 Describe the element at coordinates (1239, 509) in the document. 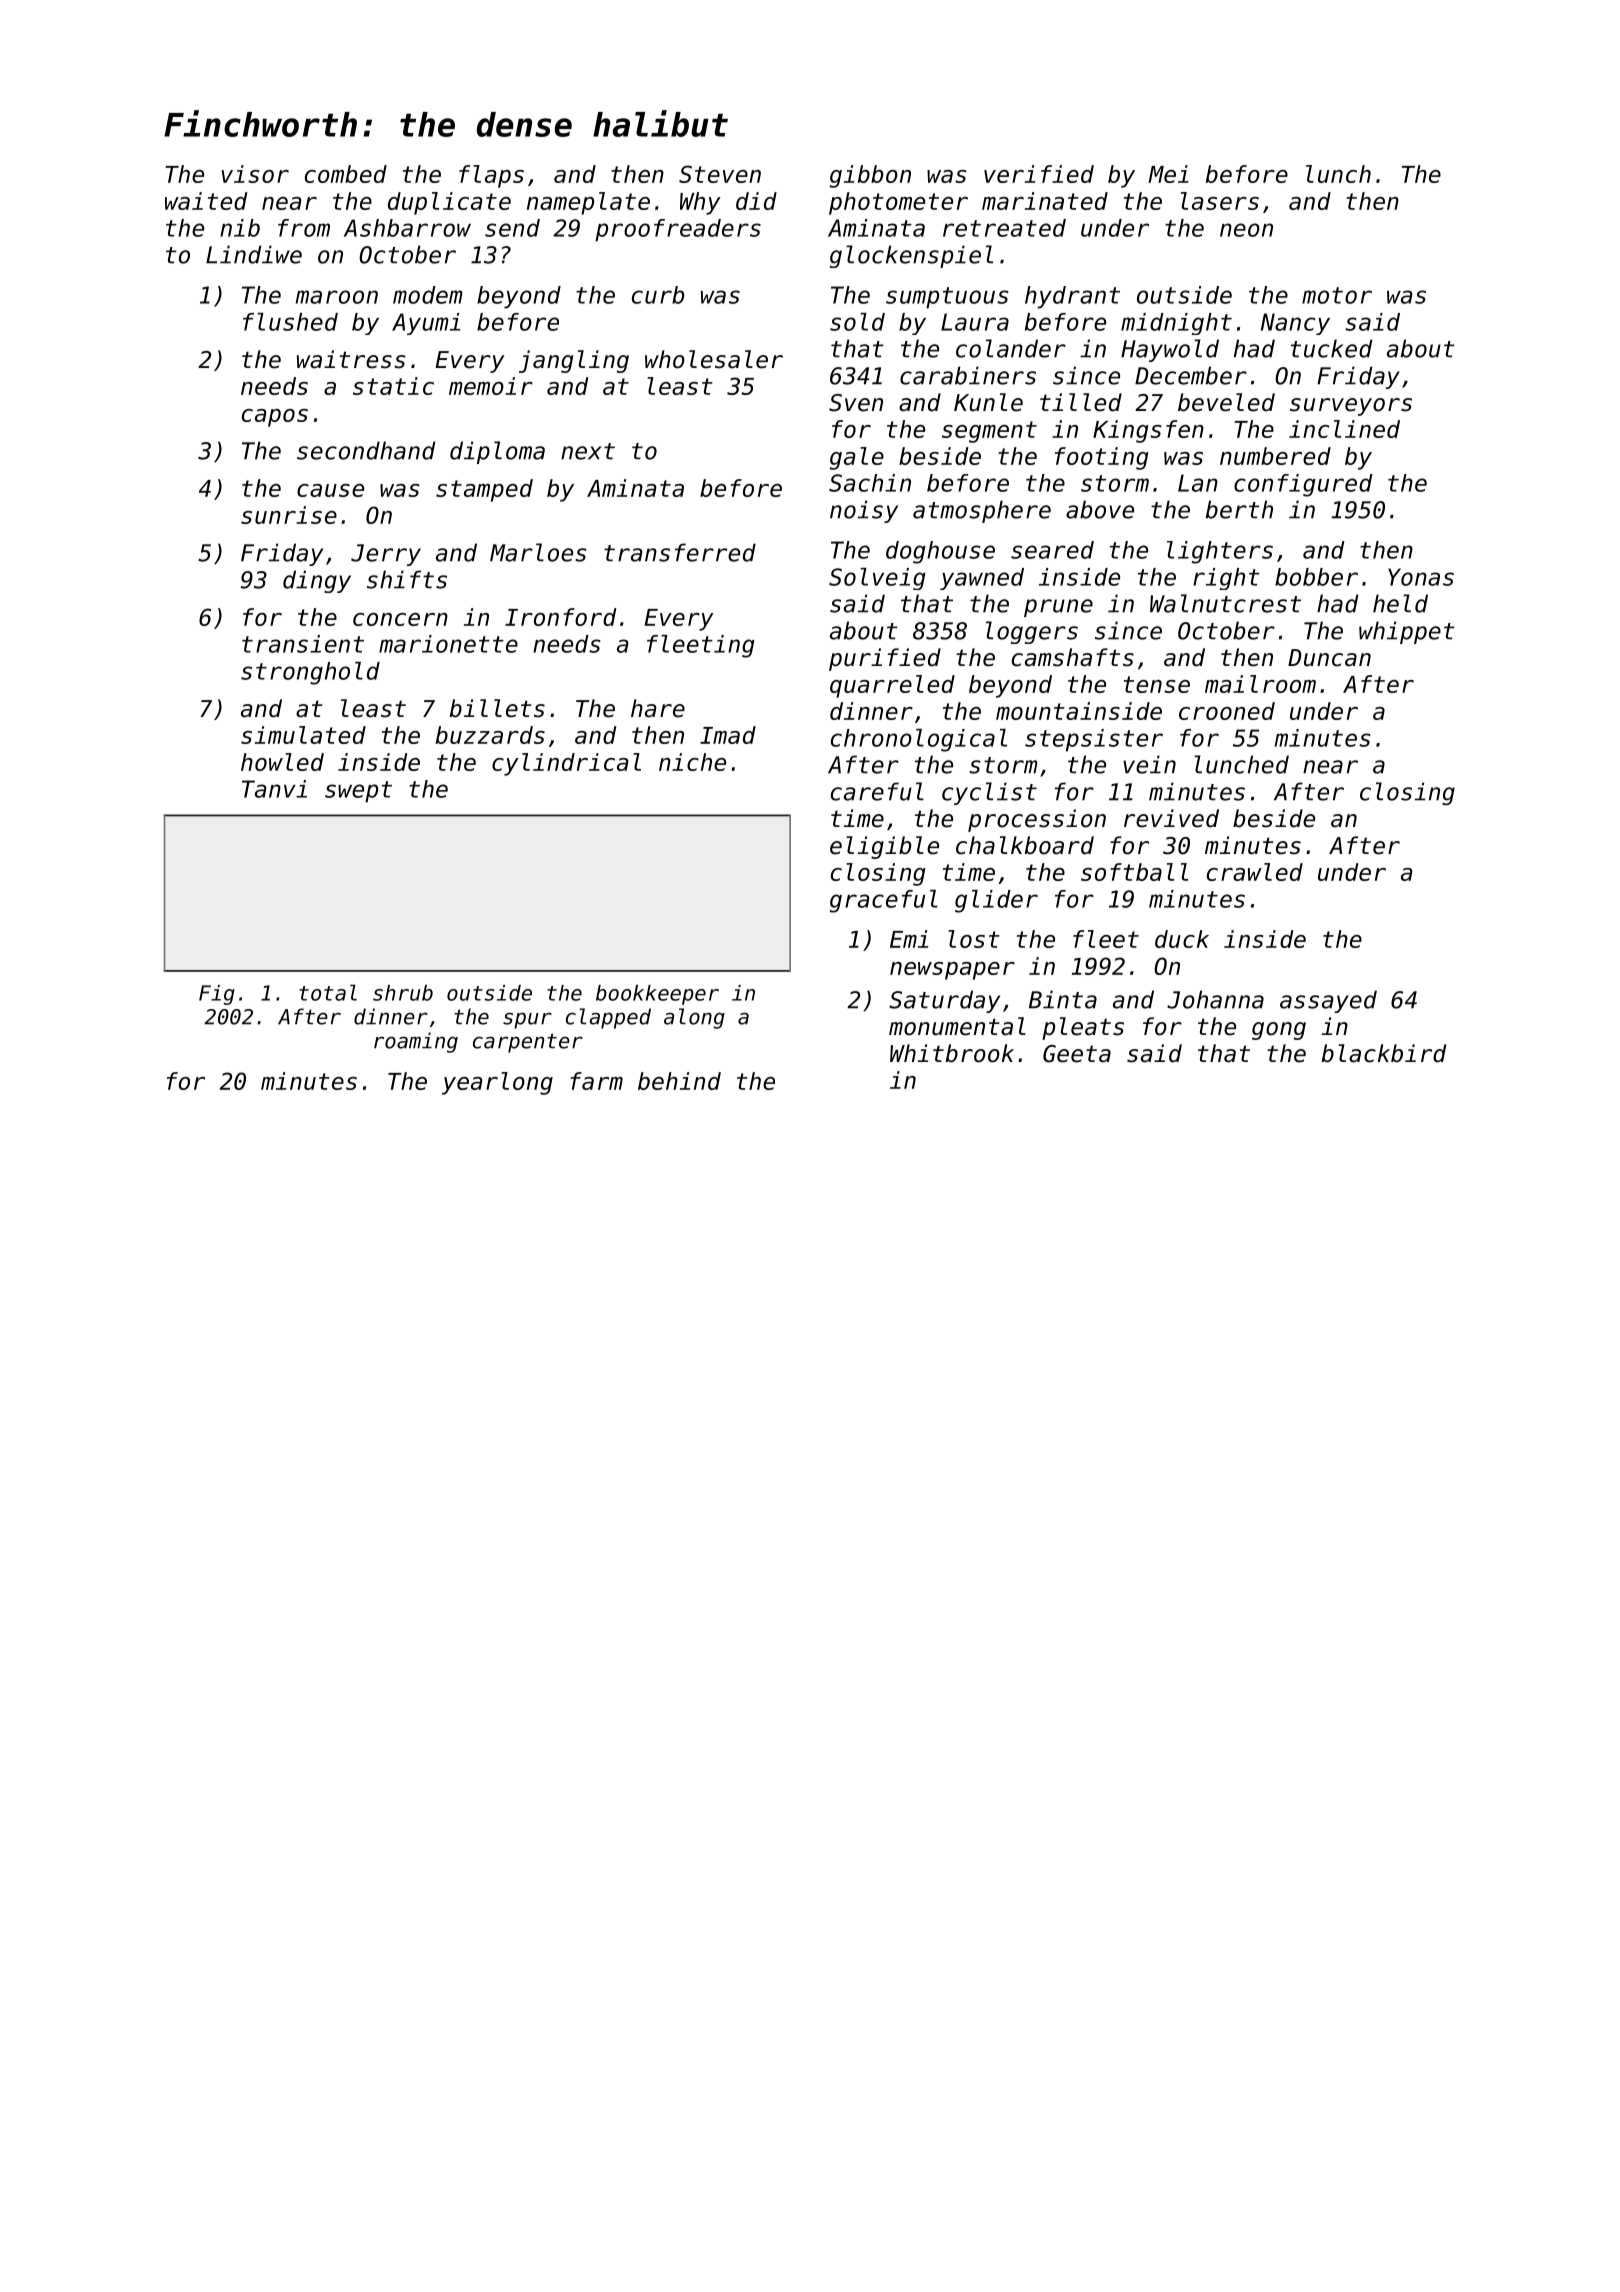

I see `berth` at that location.
